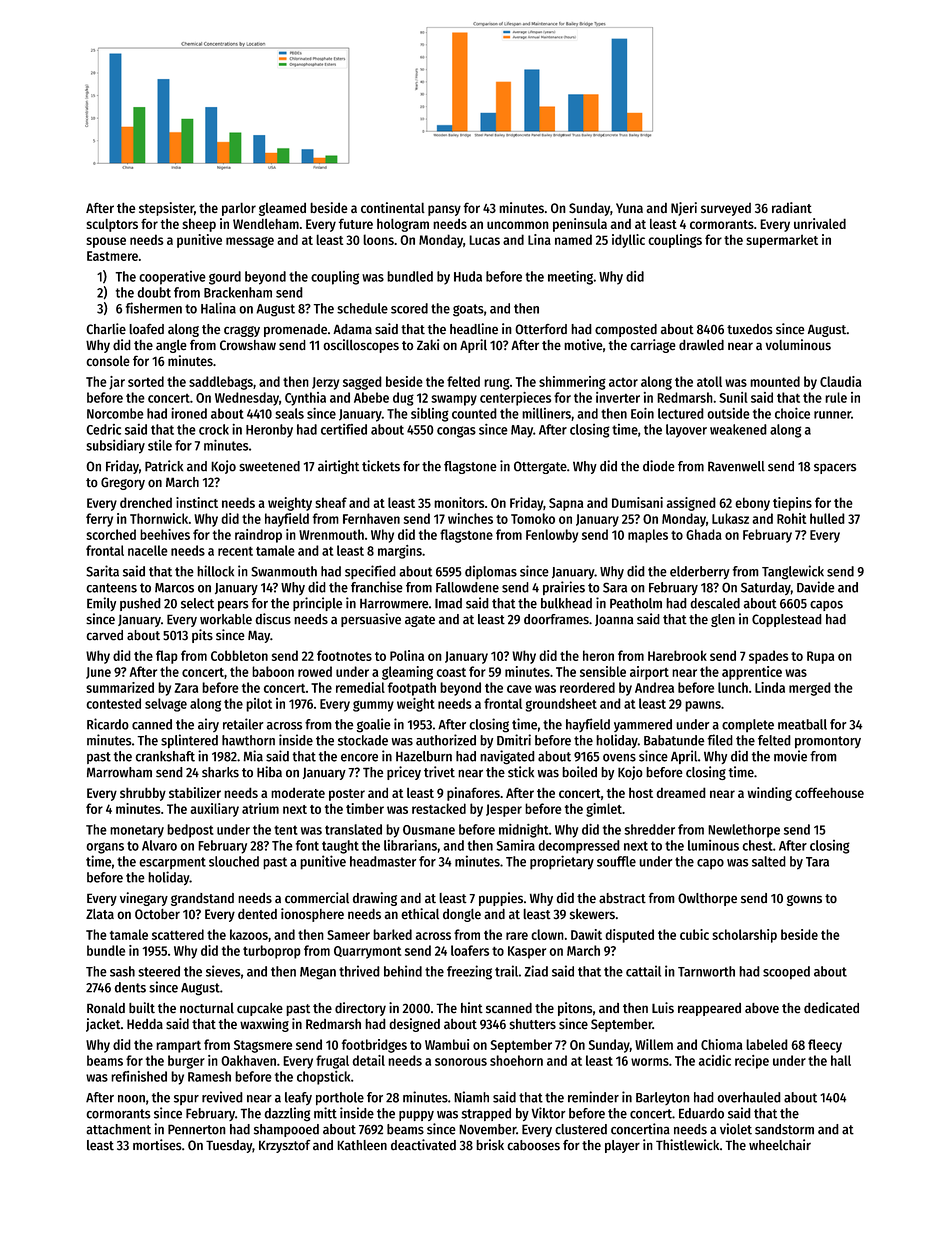 The height and width of the screenshot is (1233, 952). Describe the element at coordinates (172, 863) in the screenshot. I see `escarpment` at that location.
